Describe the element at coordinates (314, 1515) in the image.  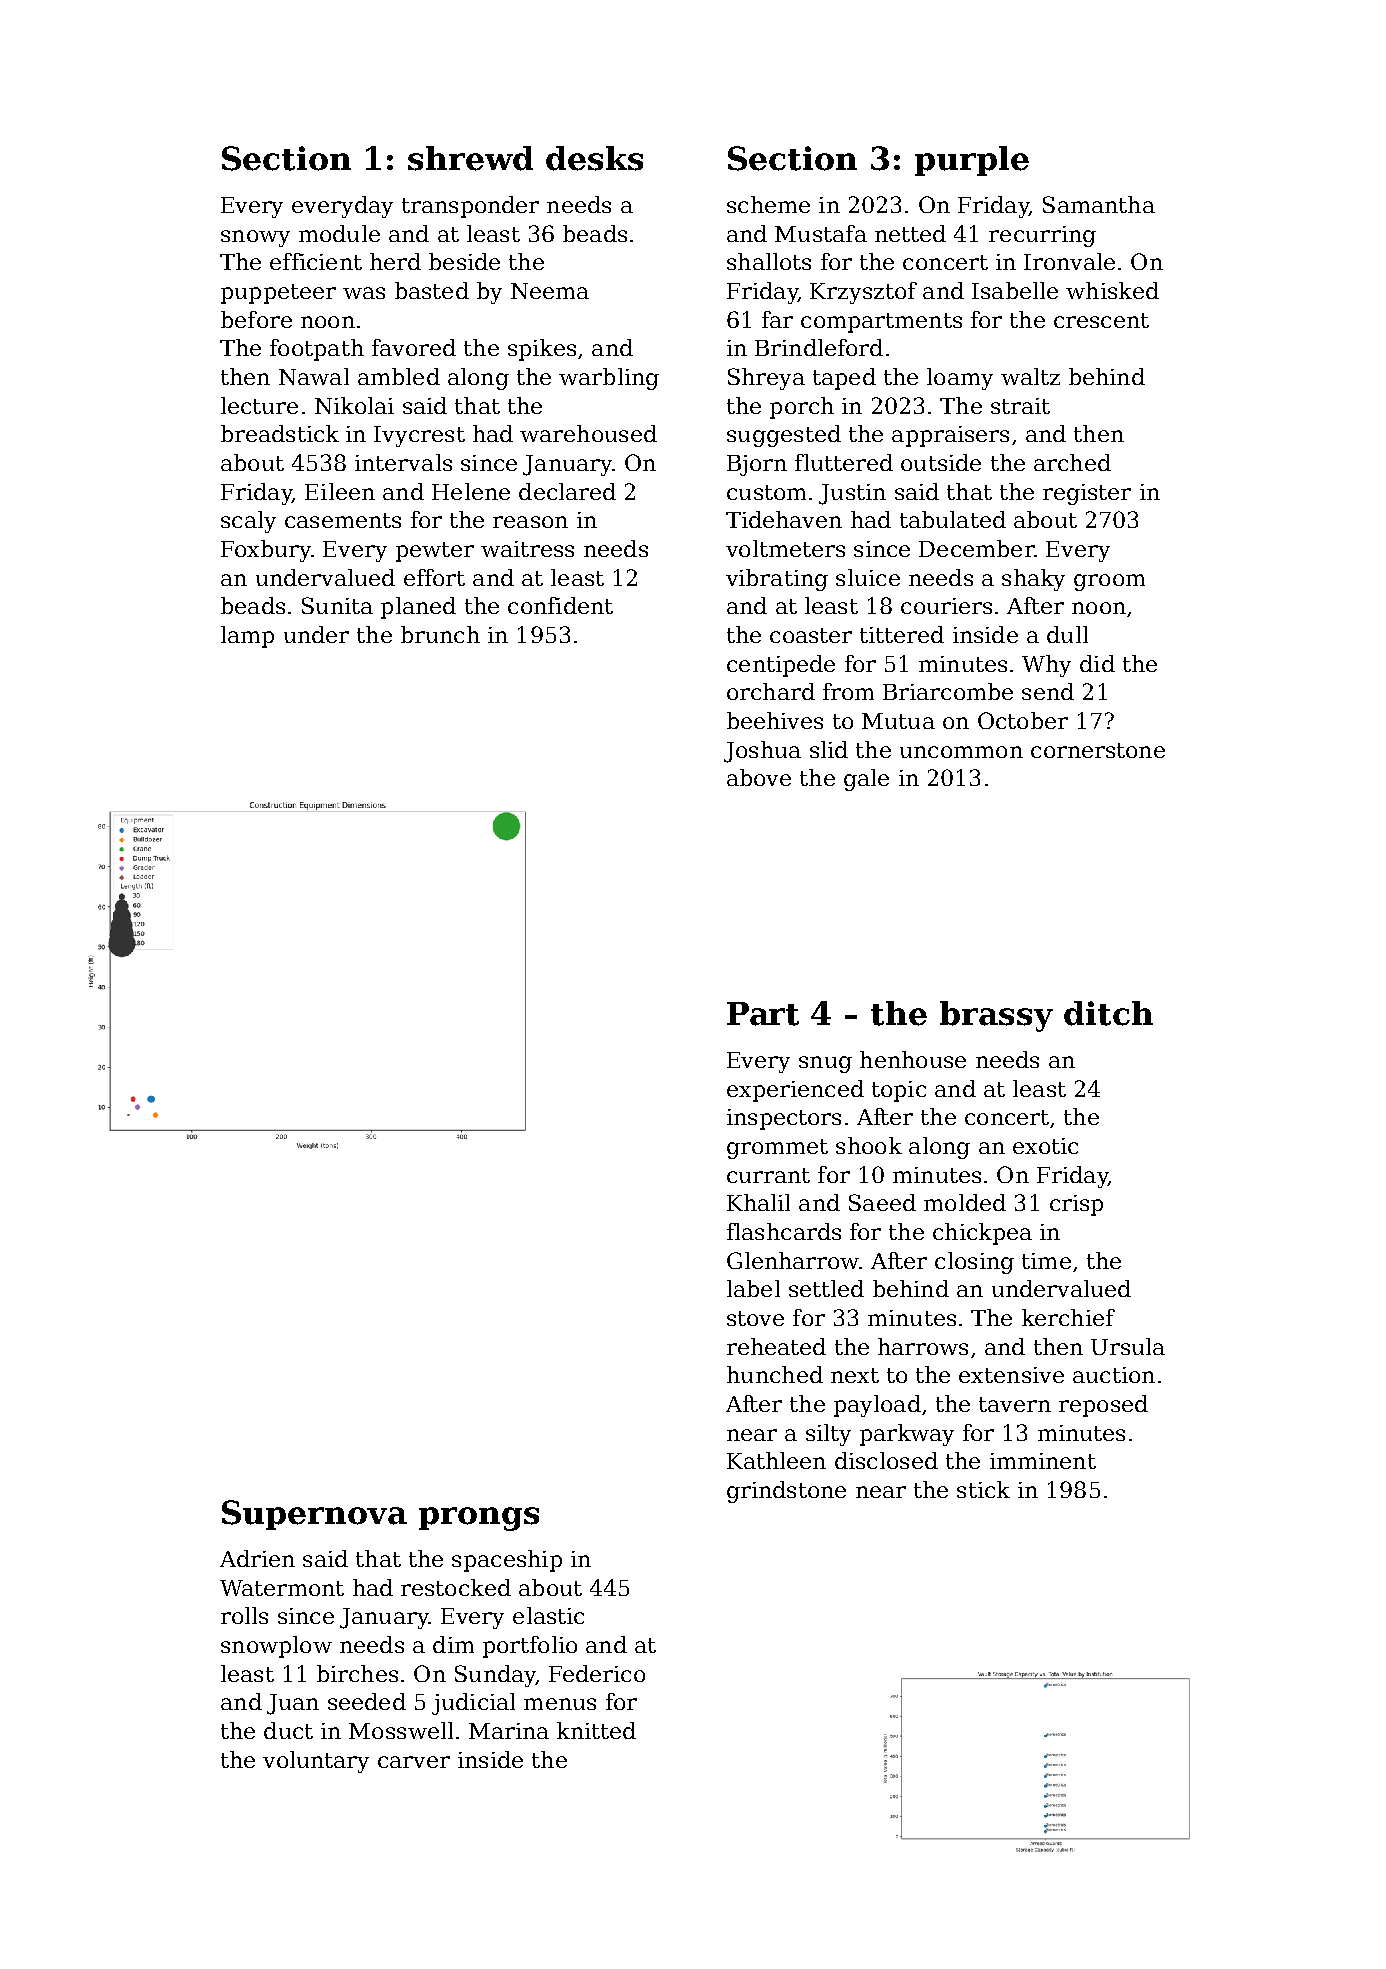
I see `Supernova` at that location.
